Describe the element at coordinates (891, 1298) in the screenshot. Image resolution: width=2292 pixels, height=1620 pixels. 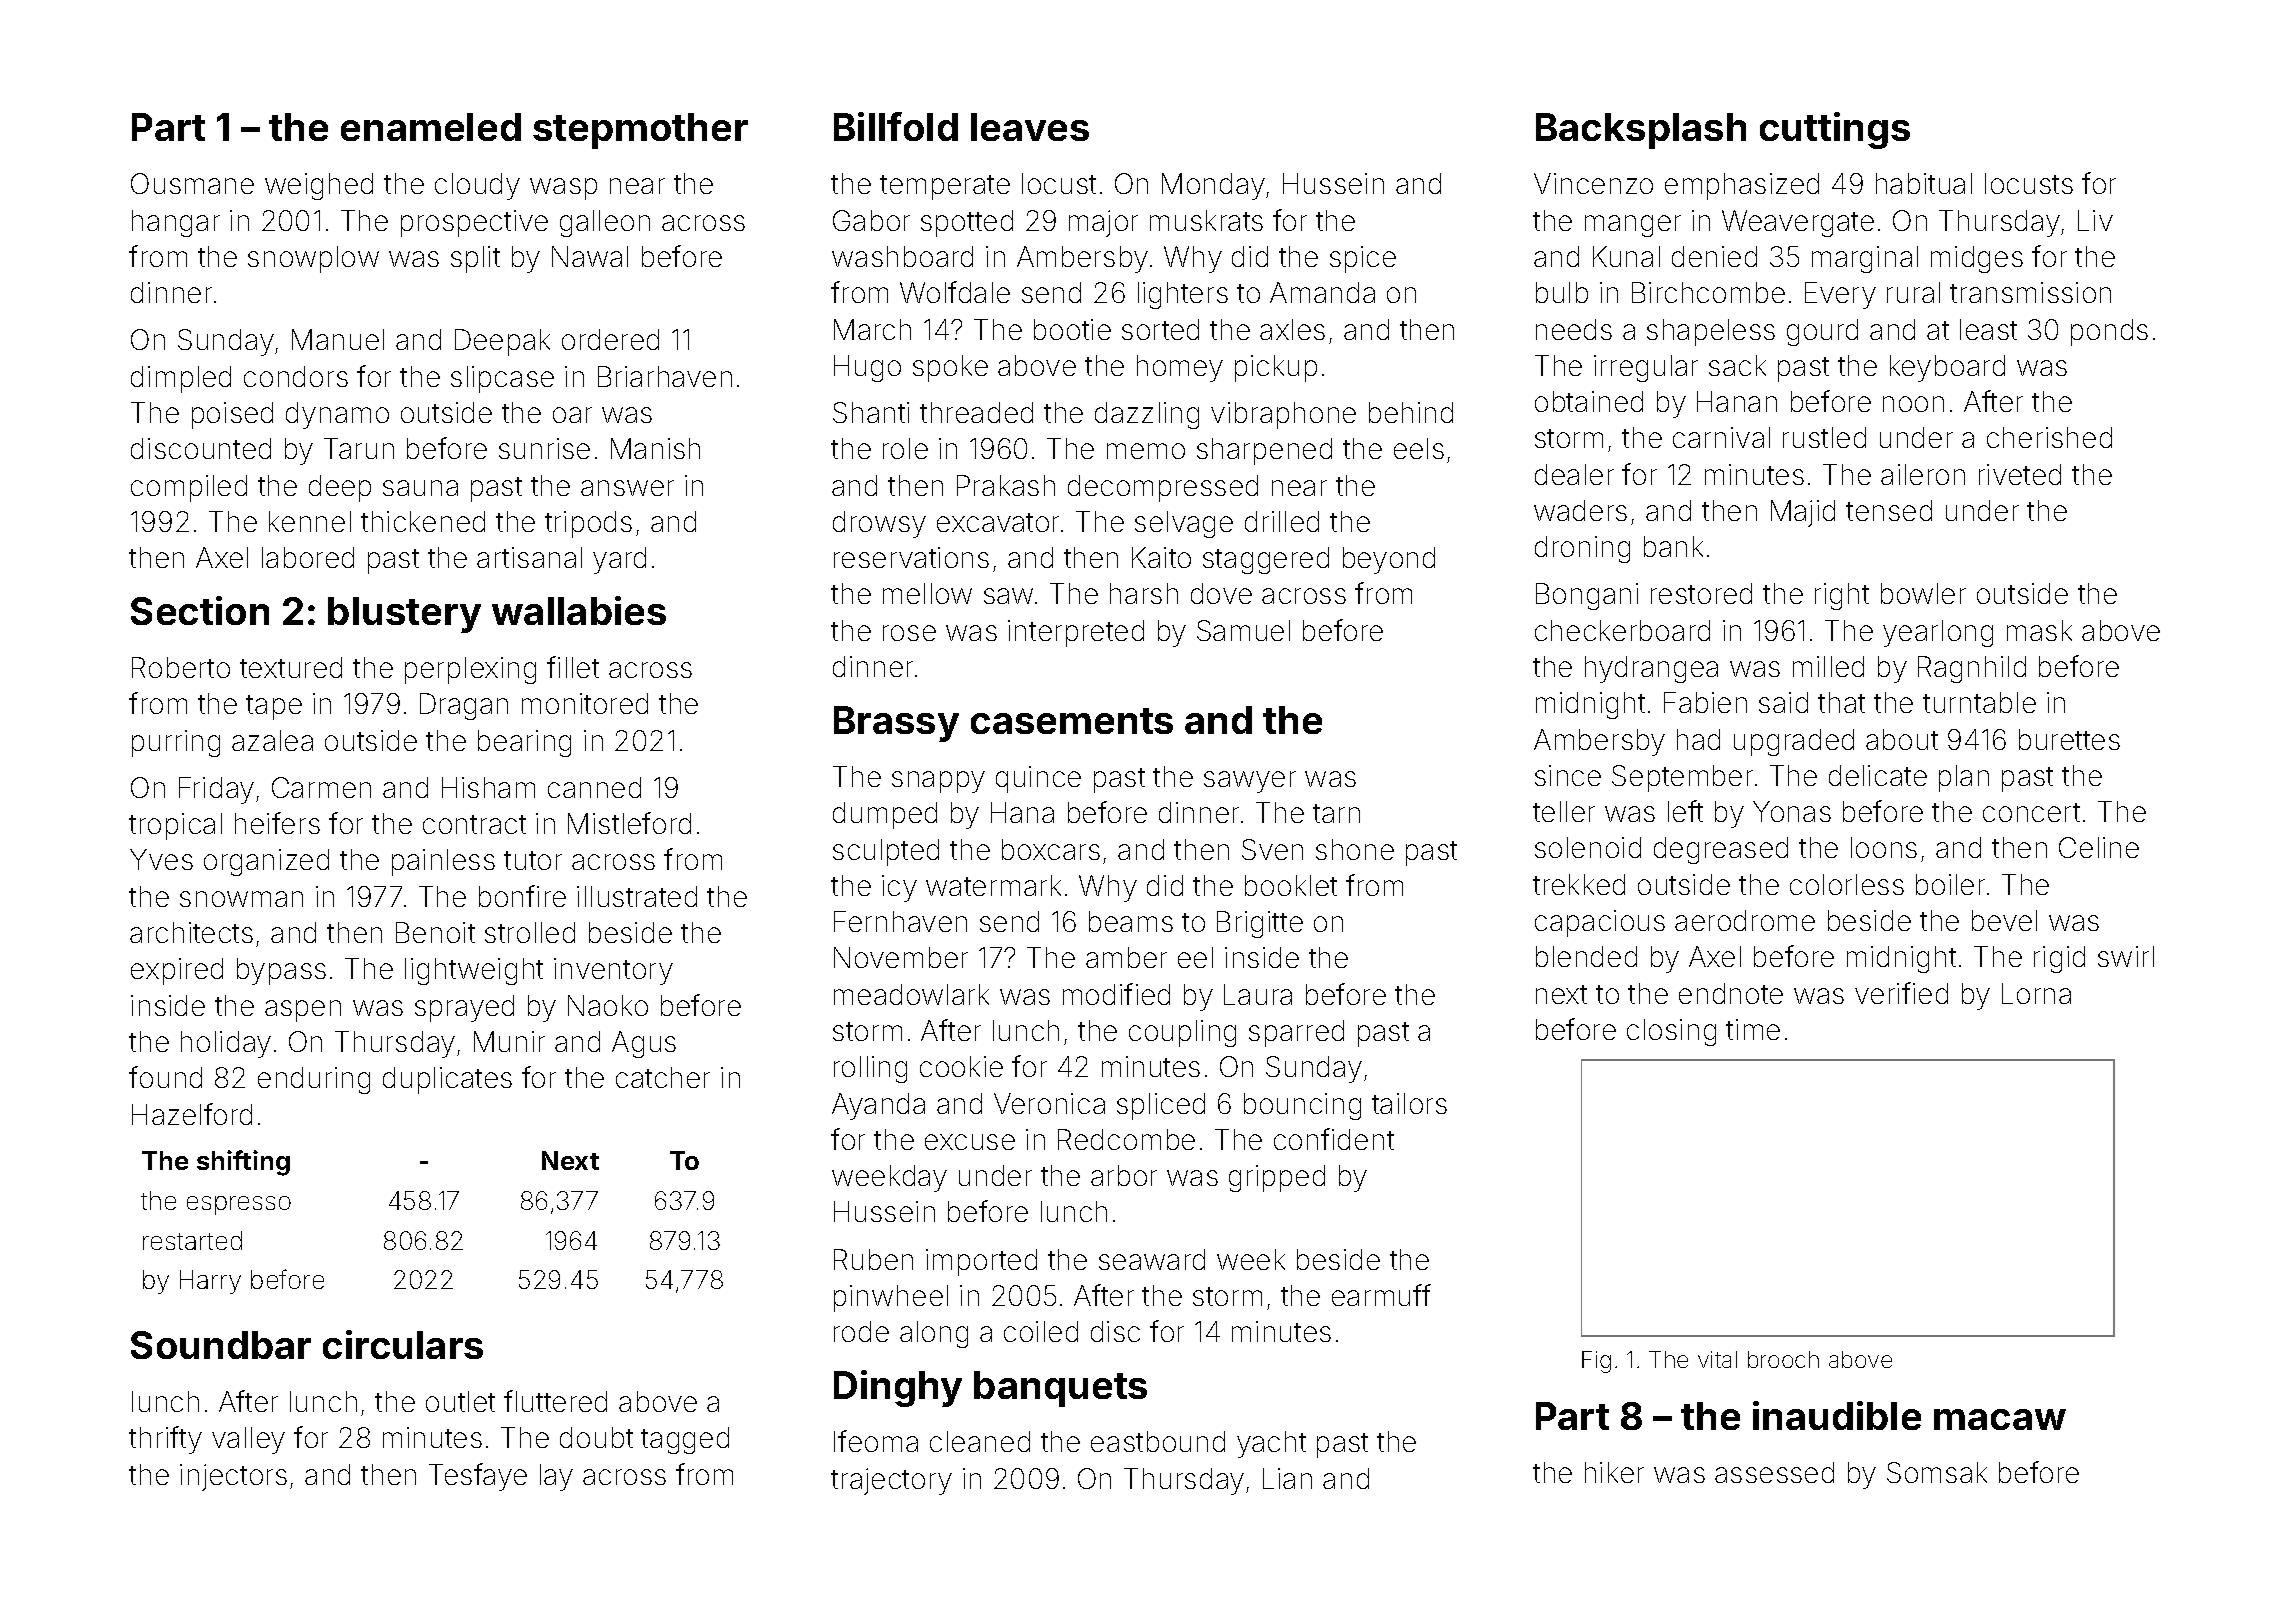
I see `pinwheel` at that location.
